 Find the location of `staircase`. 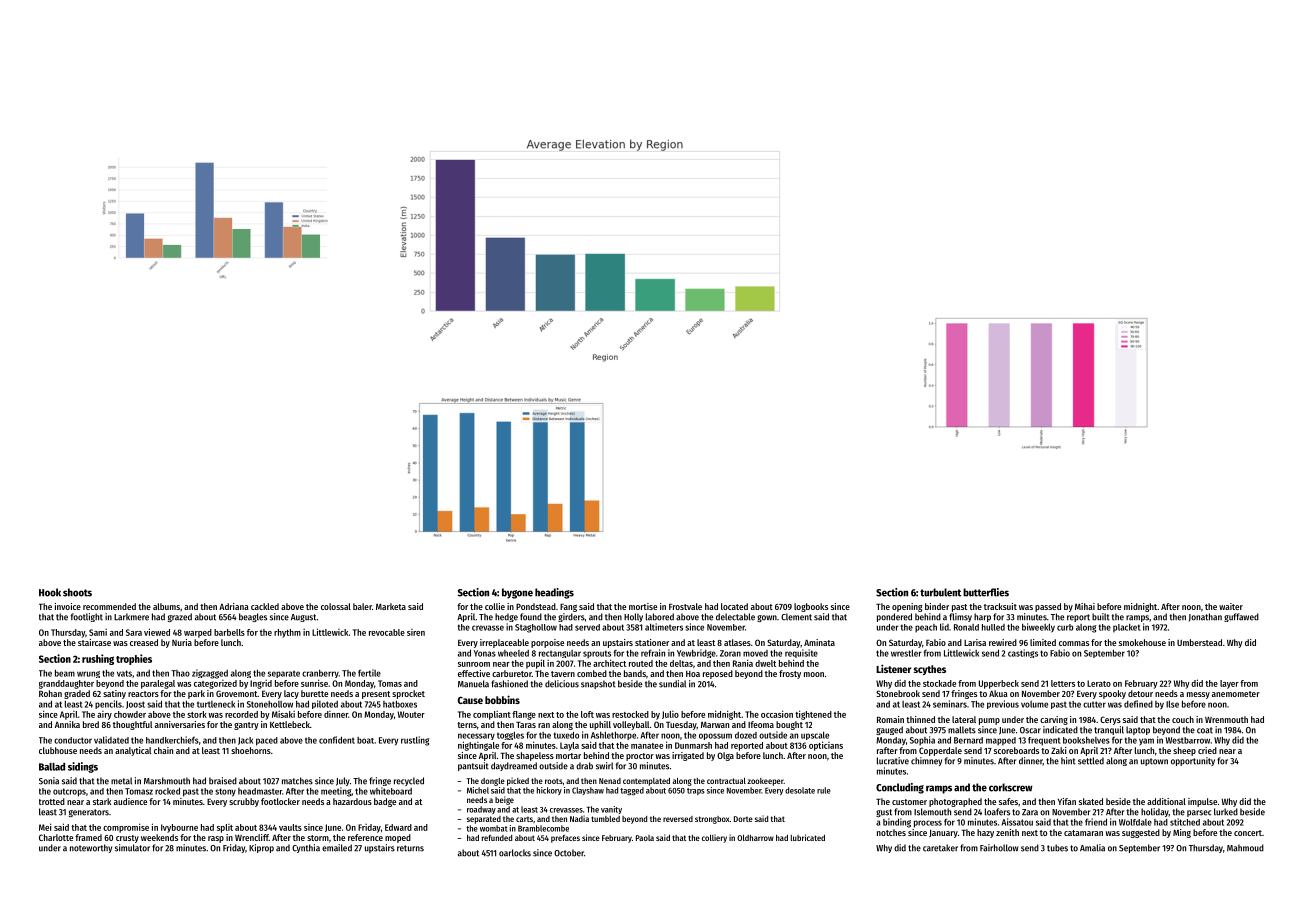

staircase is located at coordinates (94, 642).
